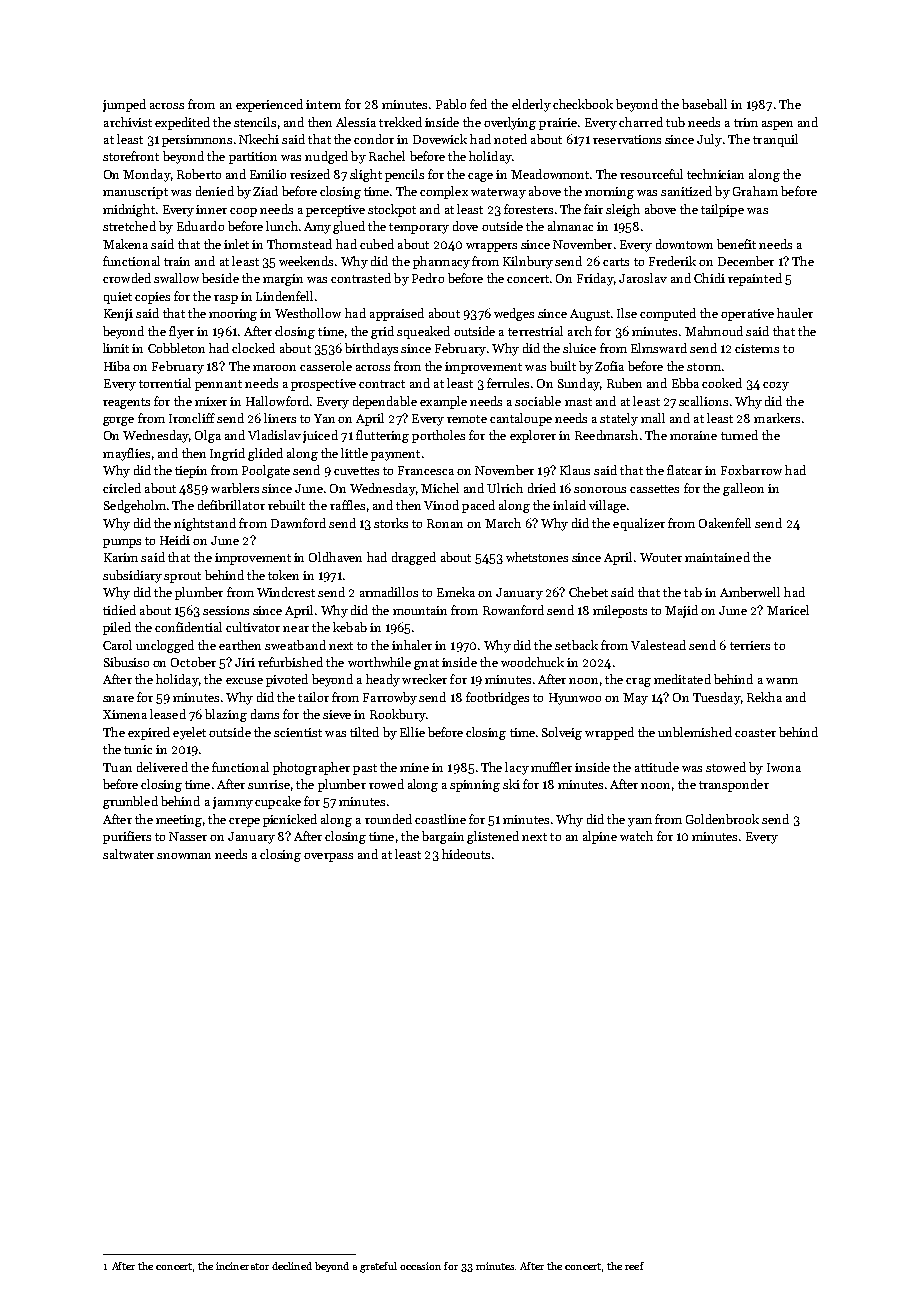 The image size is (924, 1308). I want to click on declined, so click(292, 1266).
